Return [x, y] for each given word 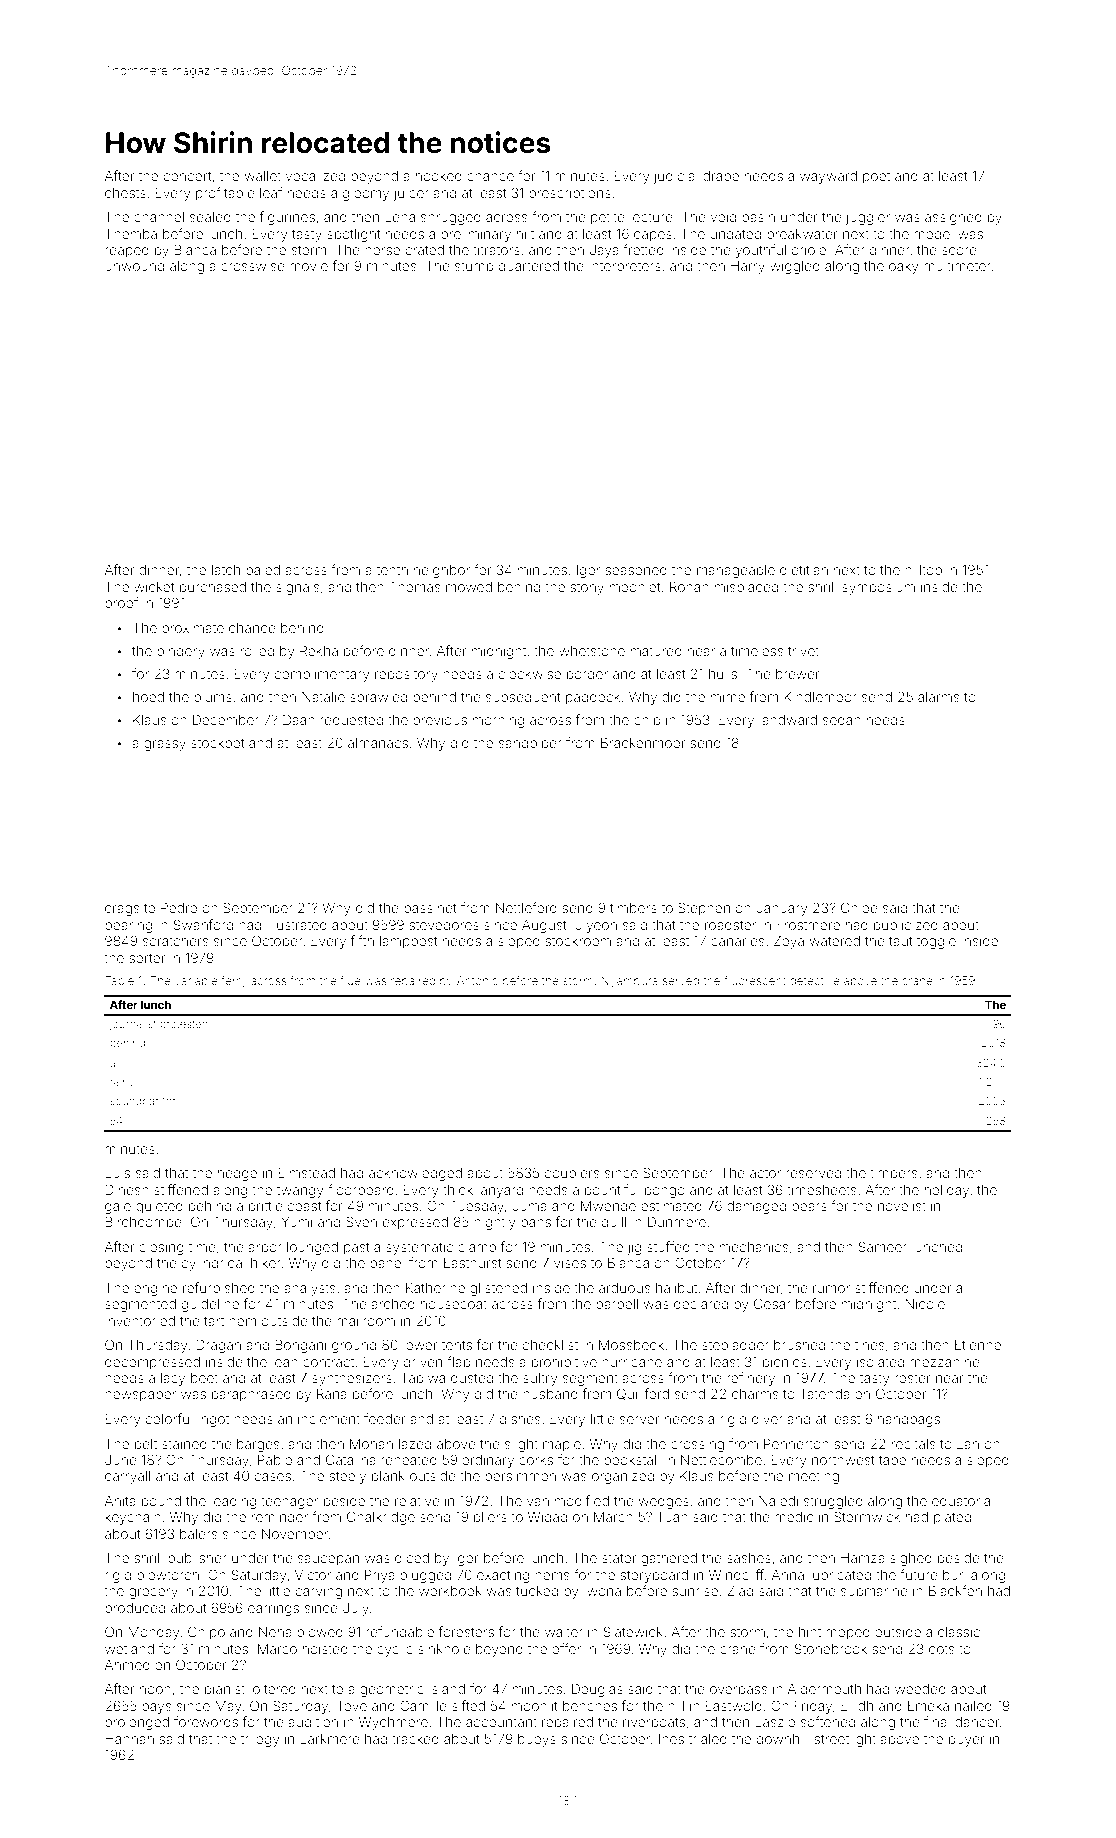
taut [901, 941]
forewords [206, 1721]
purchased [213, 588]
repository [406, 675]
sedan [842, 720]
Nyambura [629, 982]
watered [834, 941]
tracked [415, 1739]
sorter [147, 958]
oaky [904, 267]
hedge [237, 1174]
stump [474, 268]
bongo [665, 1191]
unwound [134, 266]
